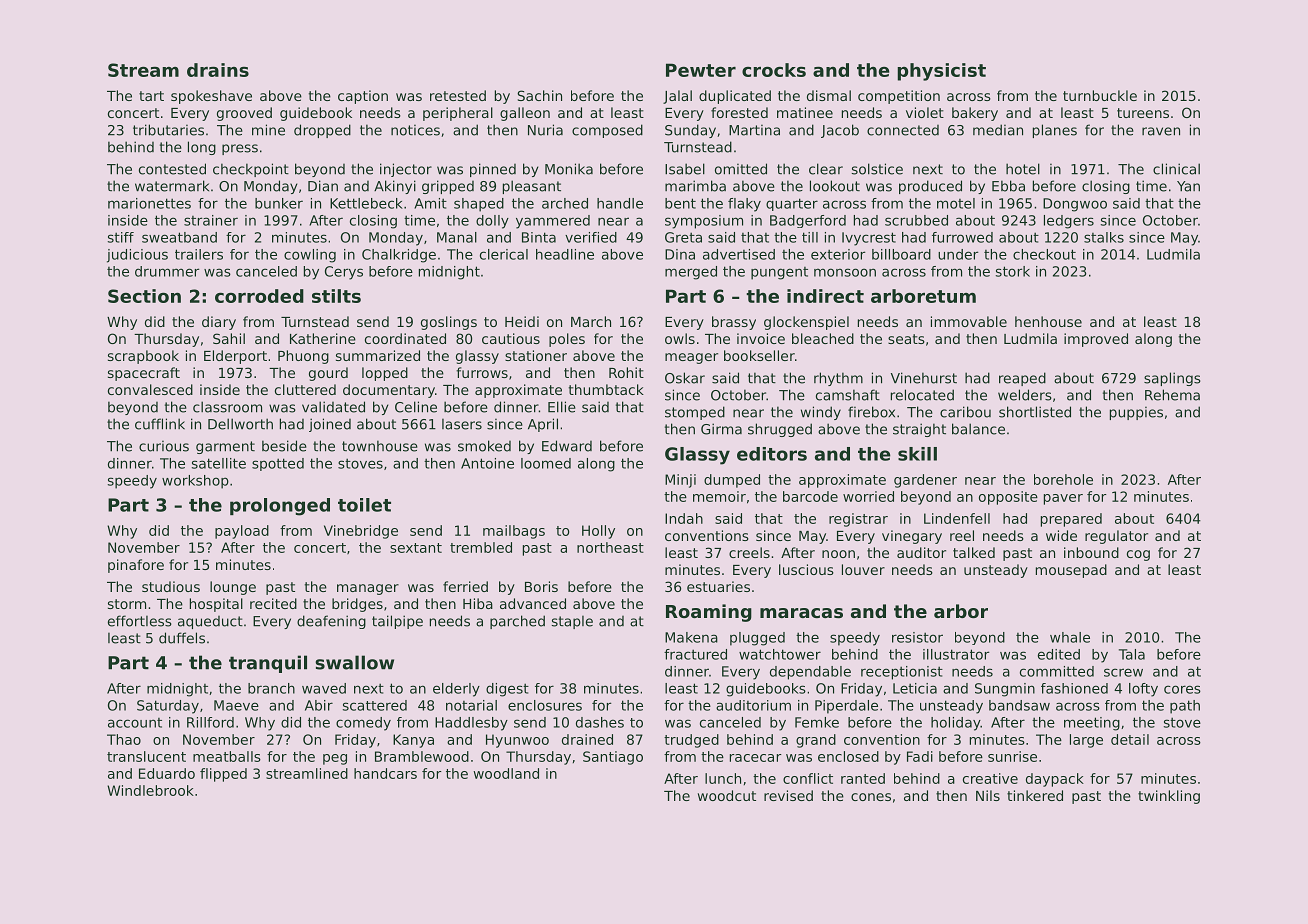 This screenshot has width=1308, height=924. What do you see at coordinates (415, 130) in the screenshot?
I see `notices` at bounding box center [415, 130].
